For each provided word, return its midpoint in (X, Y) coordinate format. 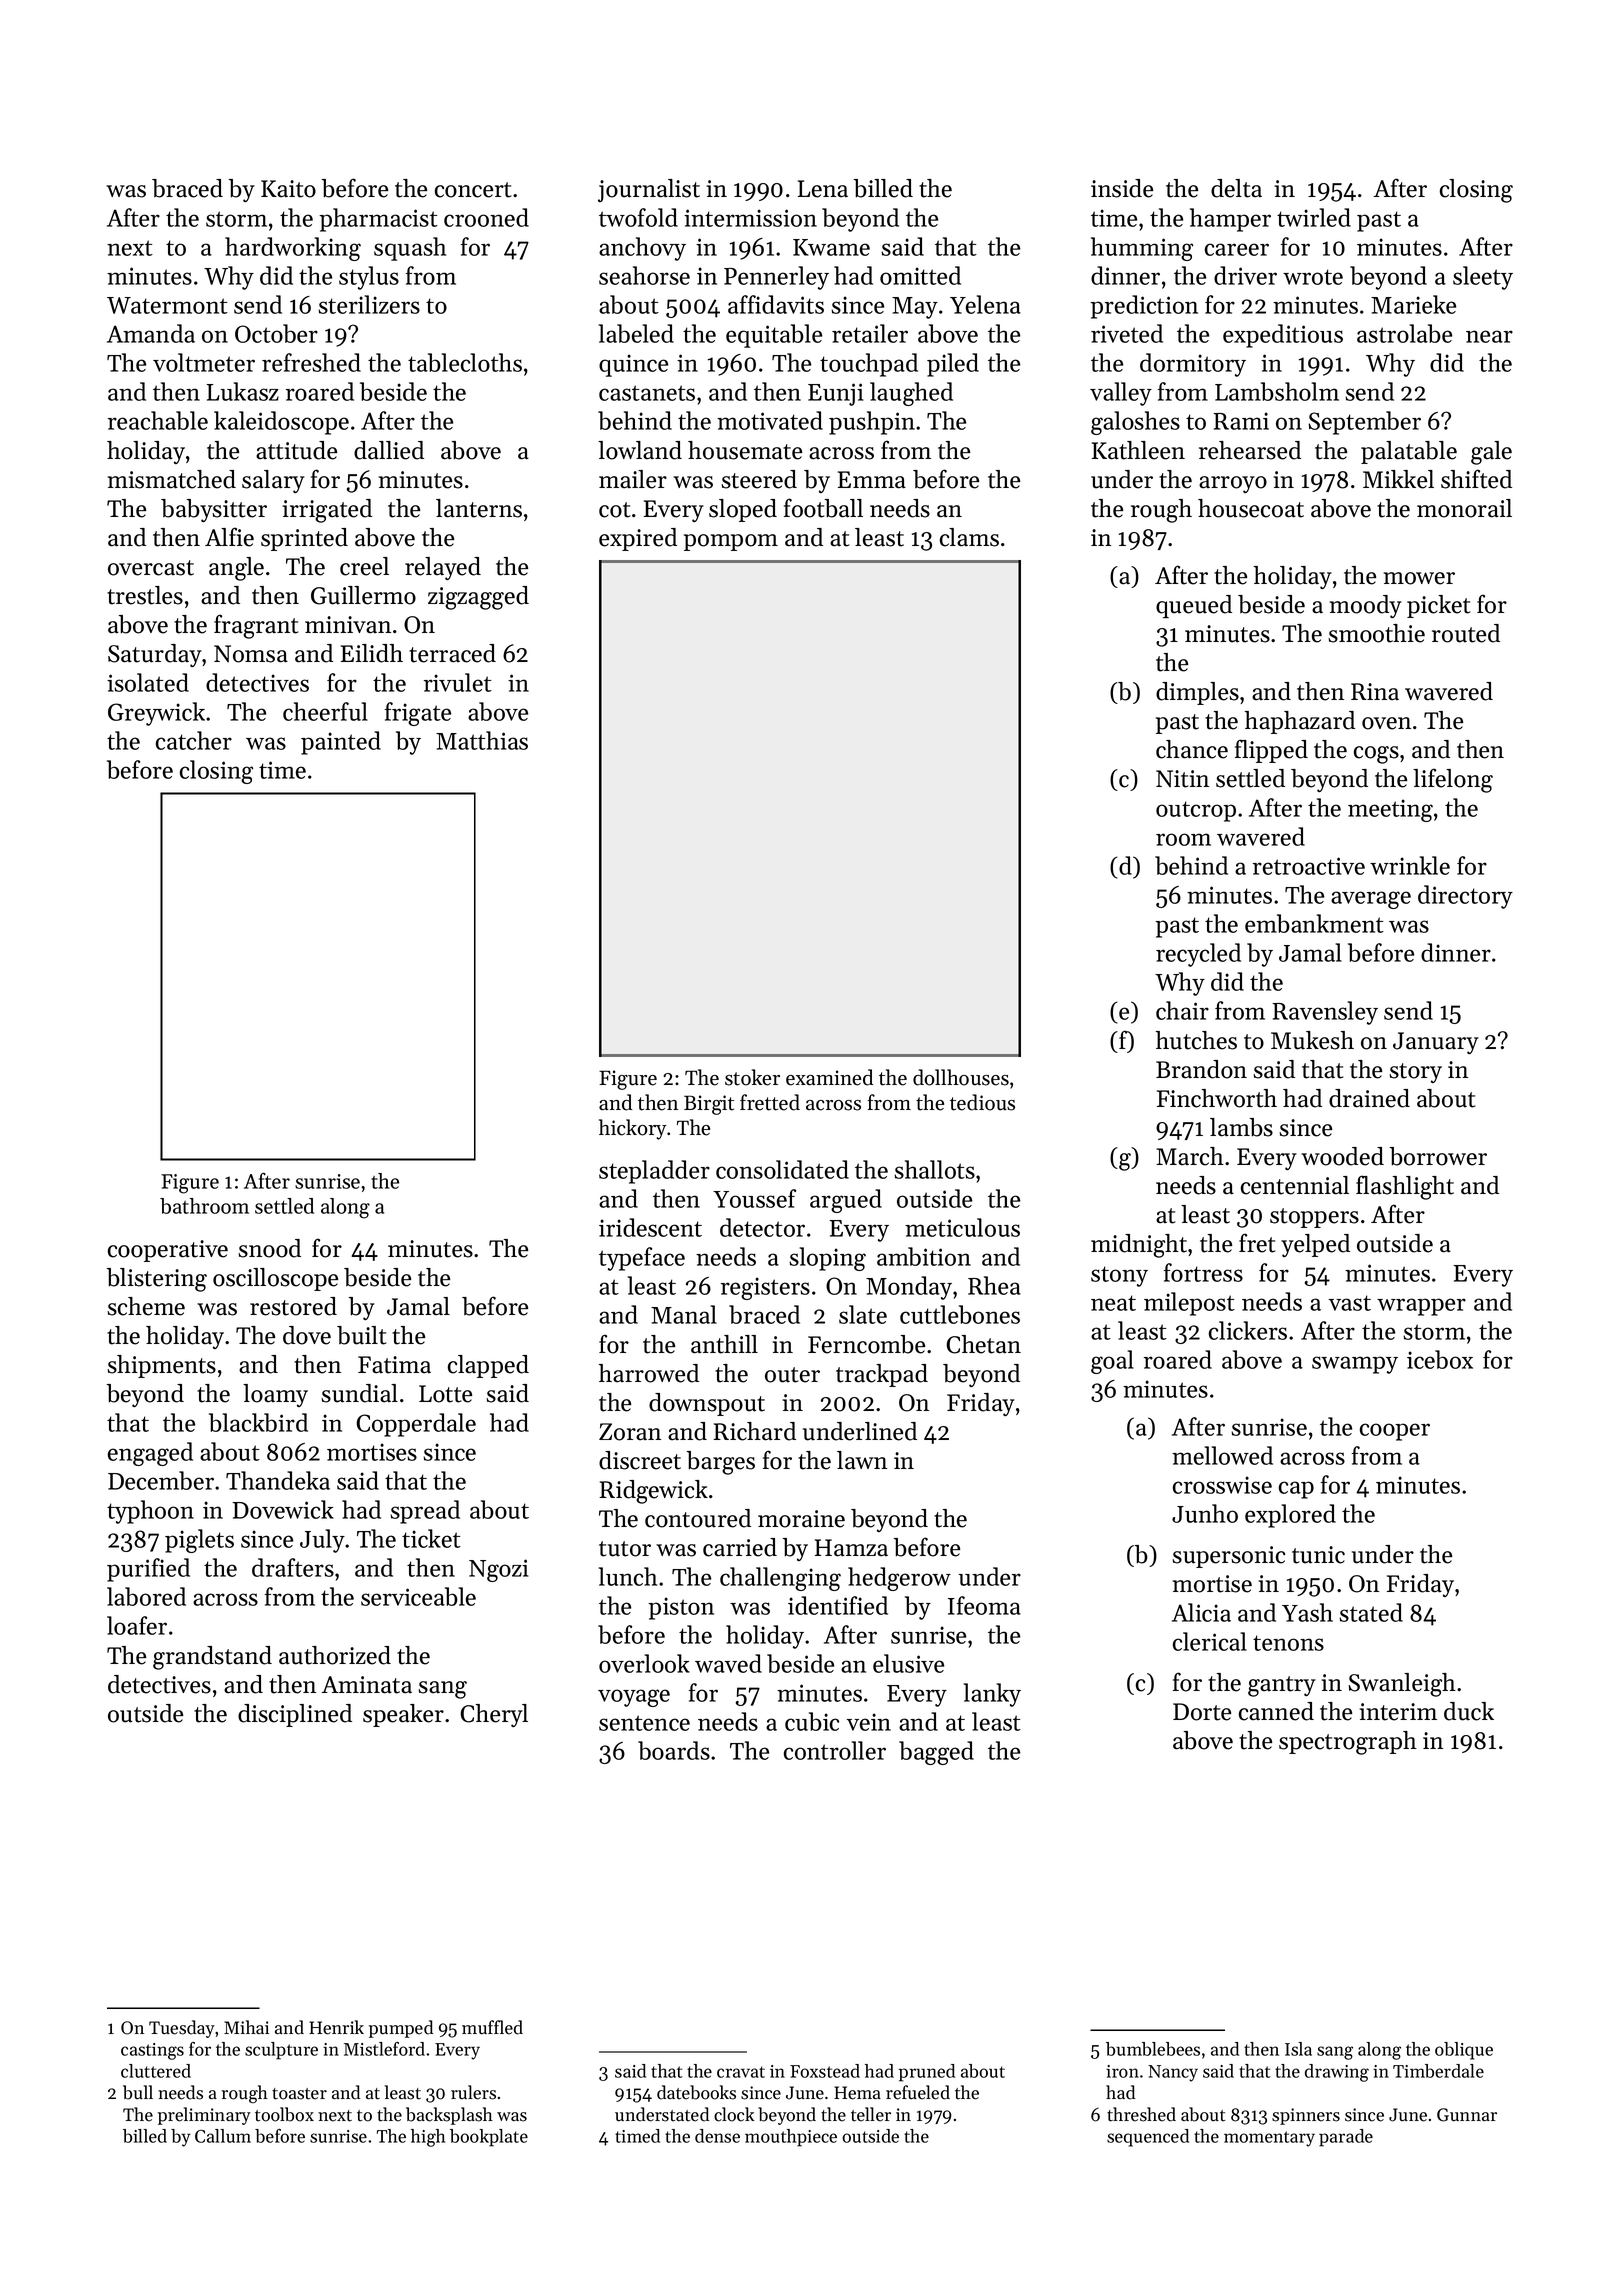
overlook (644, 1663)
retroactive (1309, 866)
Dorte (1202, 1712)
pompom (731, 542)
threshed (1141, 2114)
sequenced (1148, 2138)
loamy (275, 1395)
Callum (223, 2136)
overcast (151, 568)
